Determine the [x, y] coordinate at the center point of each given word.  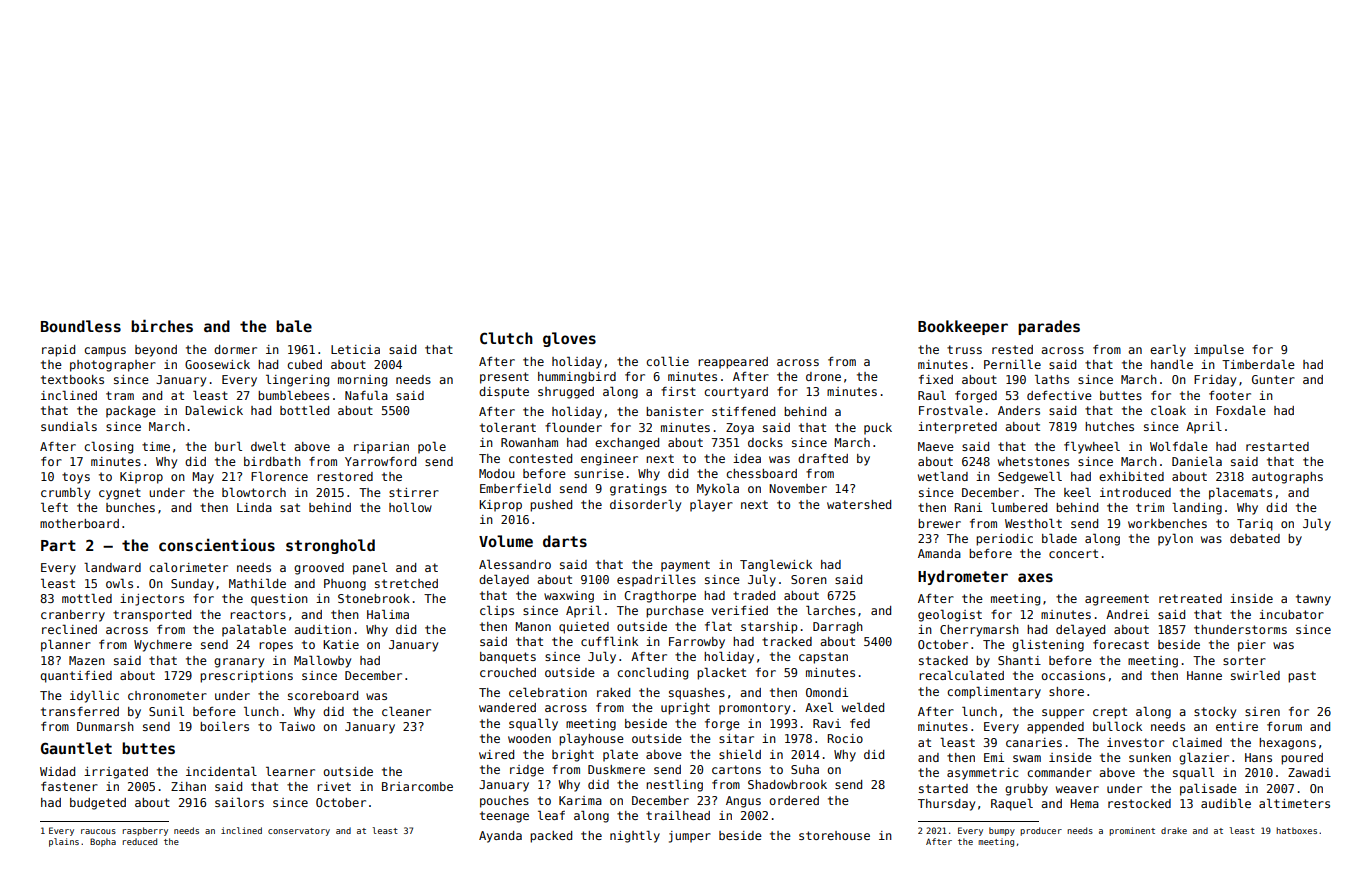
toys [76, 478]
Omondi [827, 692]
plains [64, 842]
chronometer [167, 695]
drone [823, 376]
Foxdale [1241, 410]
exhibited [1131, 476]
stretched [406, 583]
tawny [1313, 600]
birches [162, 325]
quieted [584, 628]
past [1302, 677]
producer [1041, 831]
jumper [690, 837]
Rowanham [529, 442]
